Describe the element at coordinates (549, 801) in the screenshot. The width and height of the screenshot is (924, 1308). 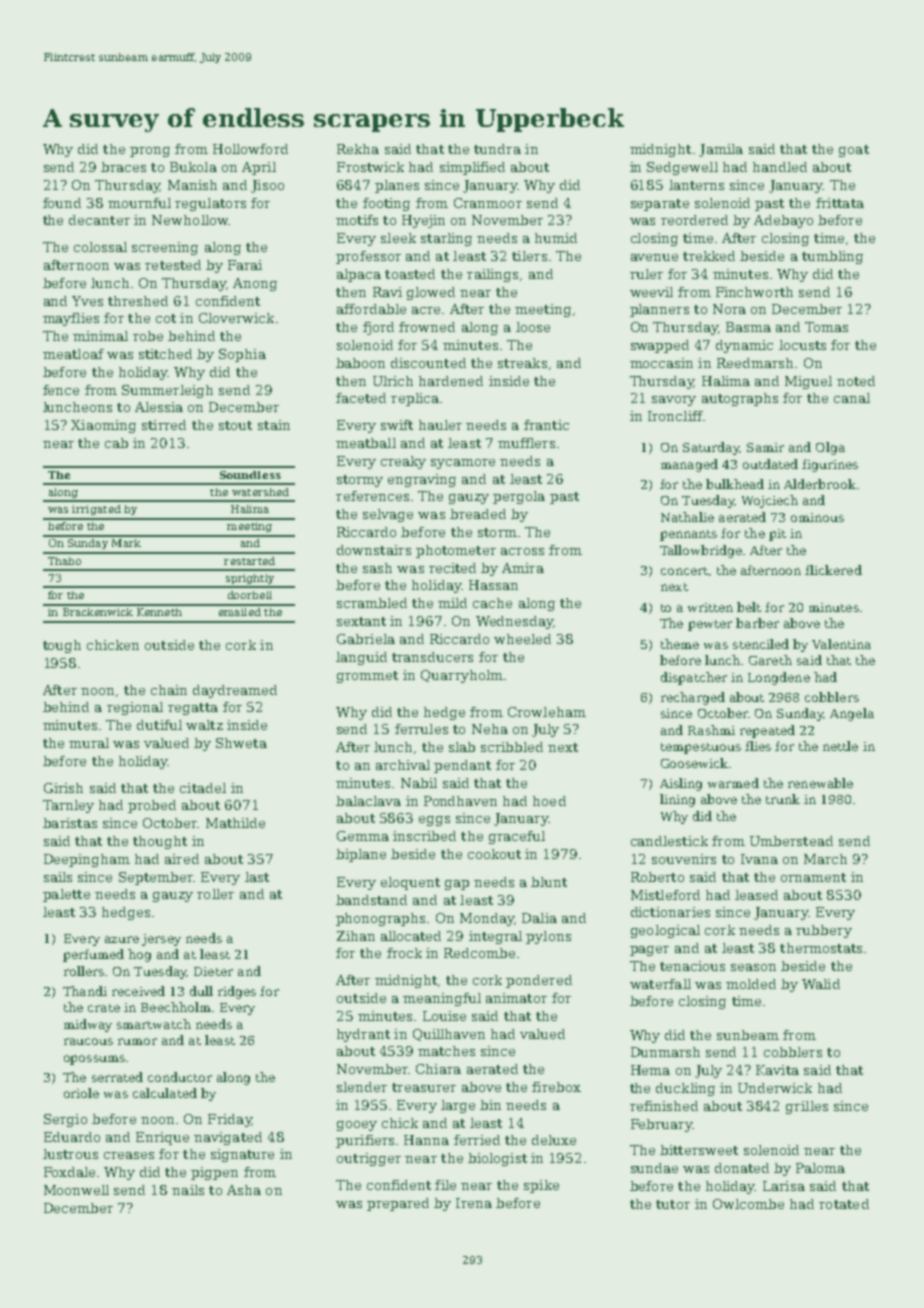
I see `hoed` at that location.
